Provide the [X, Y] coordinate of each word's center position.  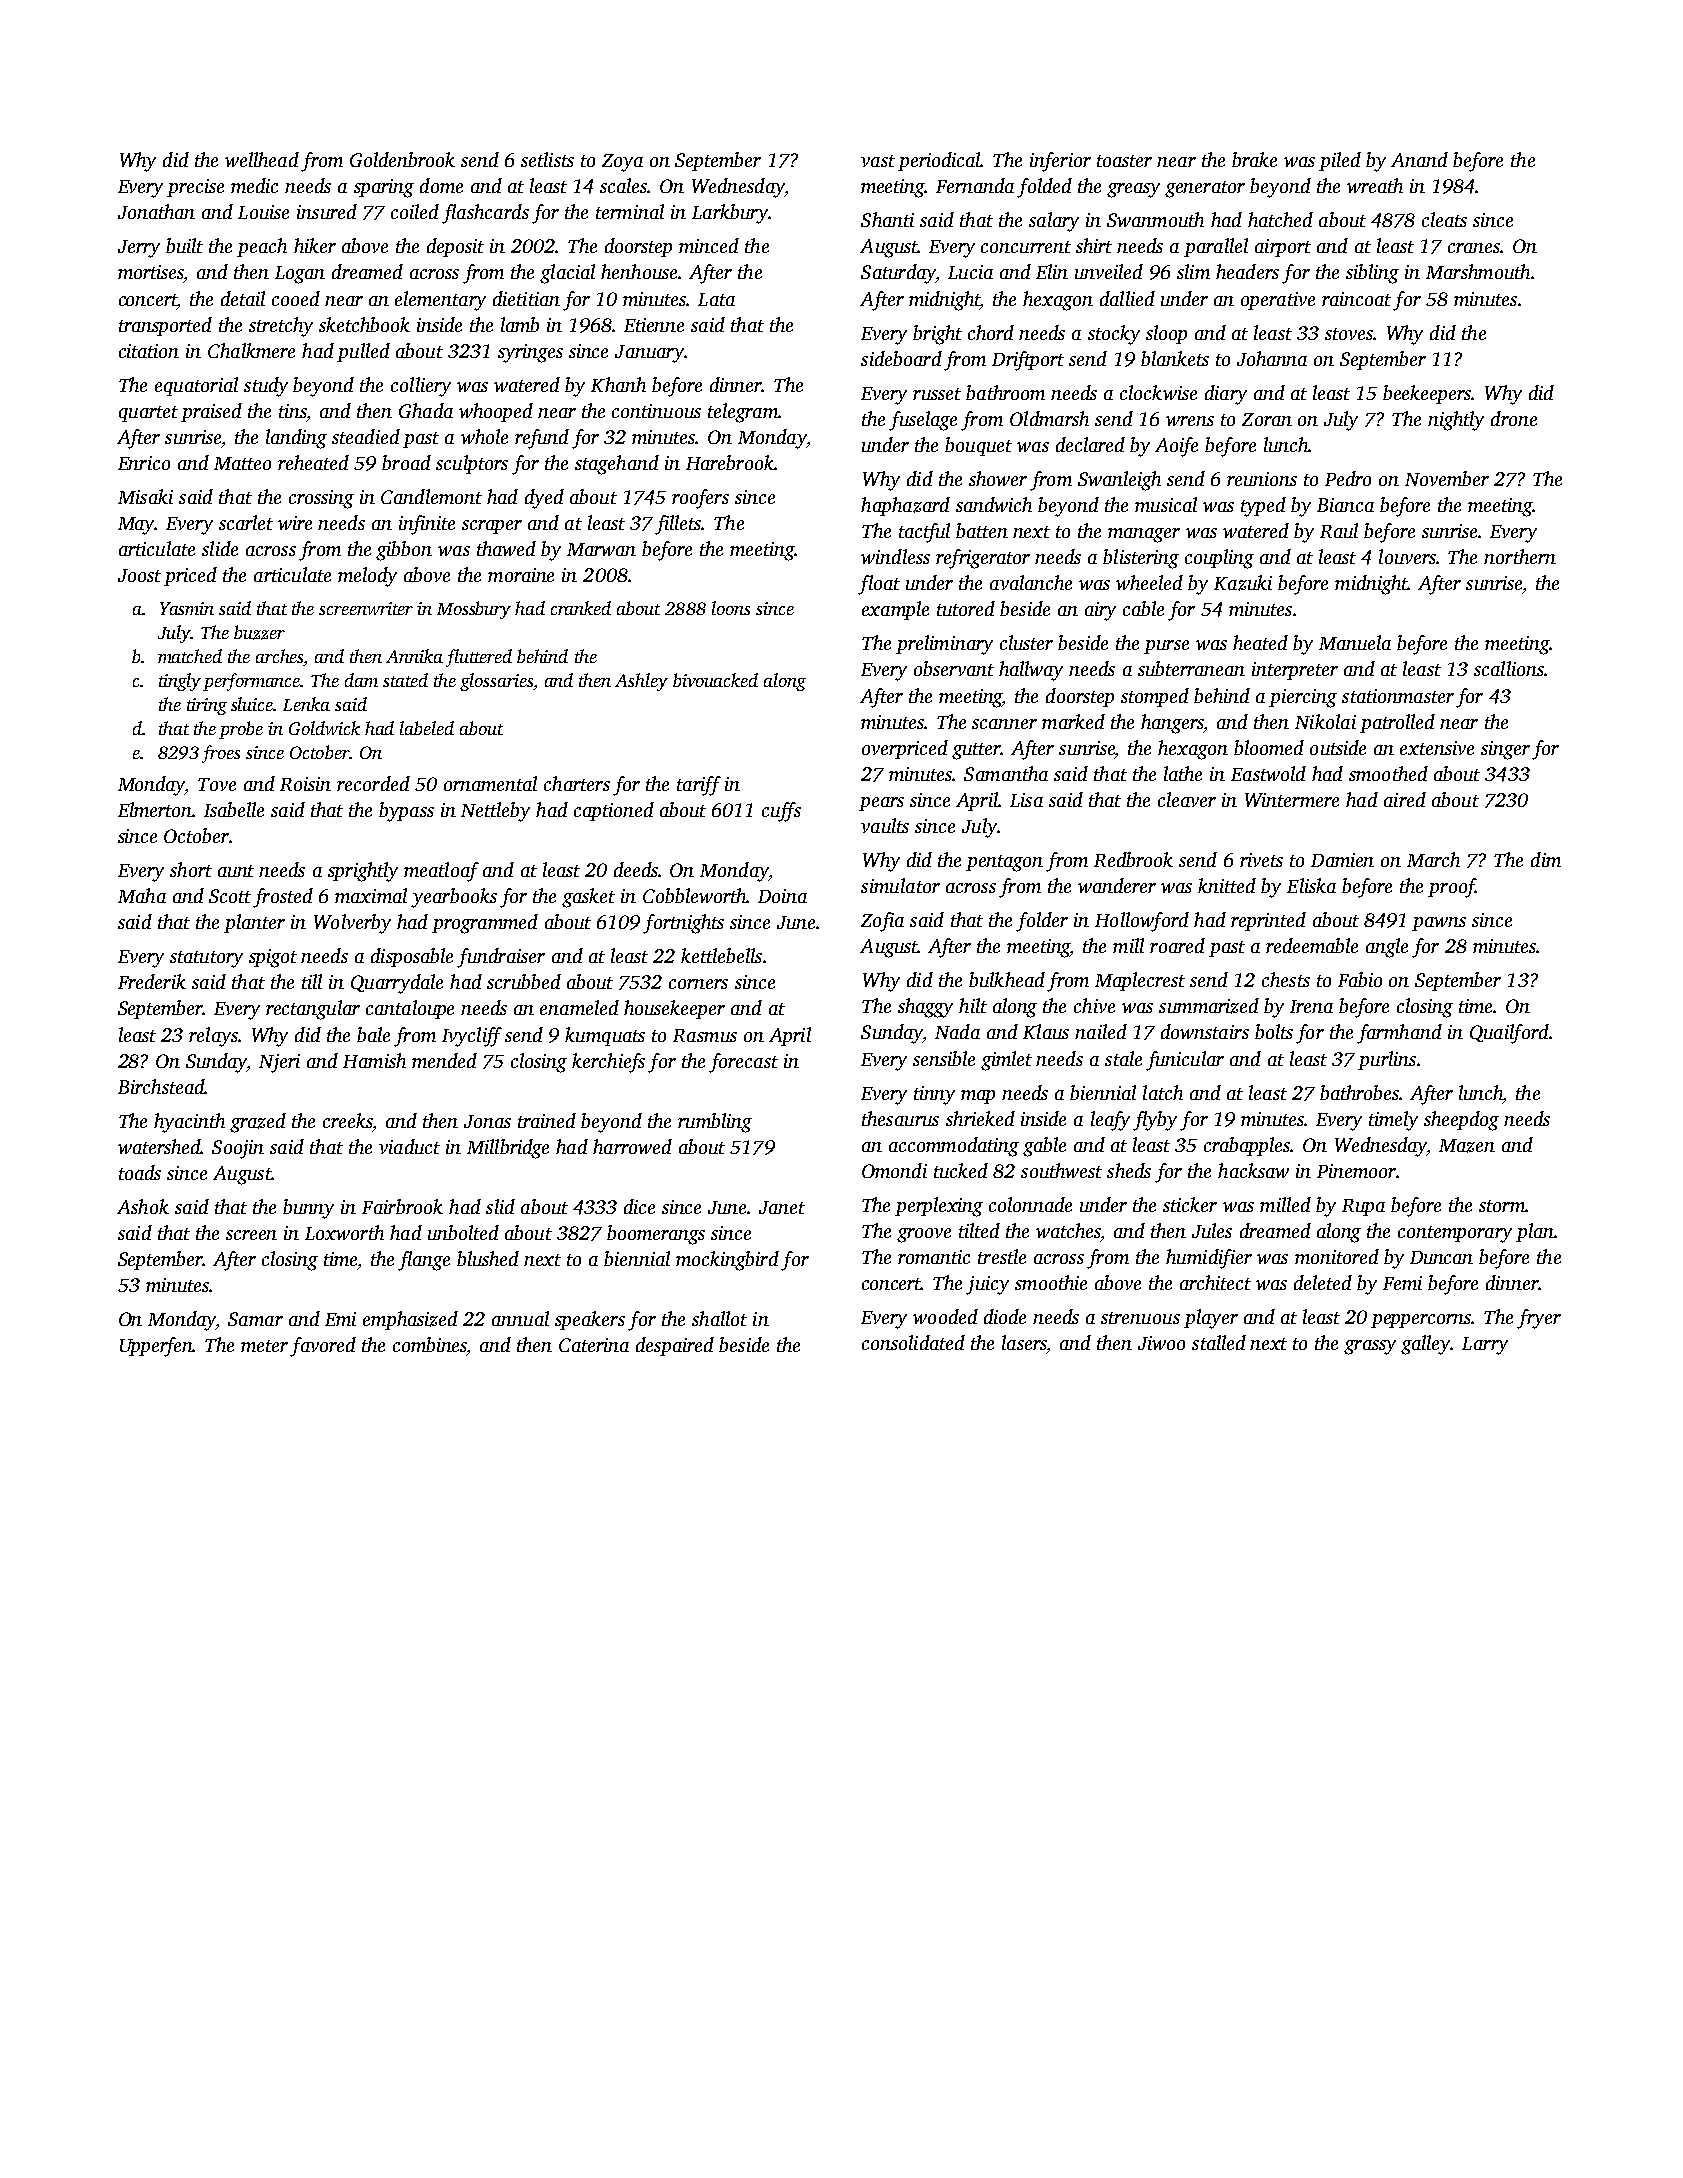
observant [954, 668]
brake [1254, 159]
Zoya [622, 163]
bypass [406, 812]
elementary [440, 301]
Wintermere [1292, 800]
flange [424, 1261]
